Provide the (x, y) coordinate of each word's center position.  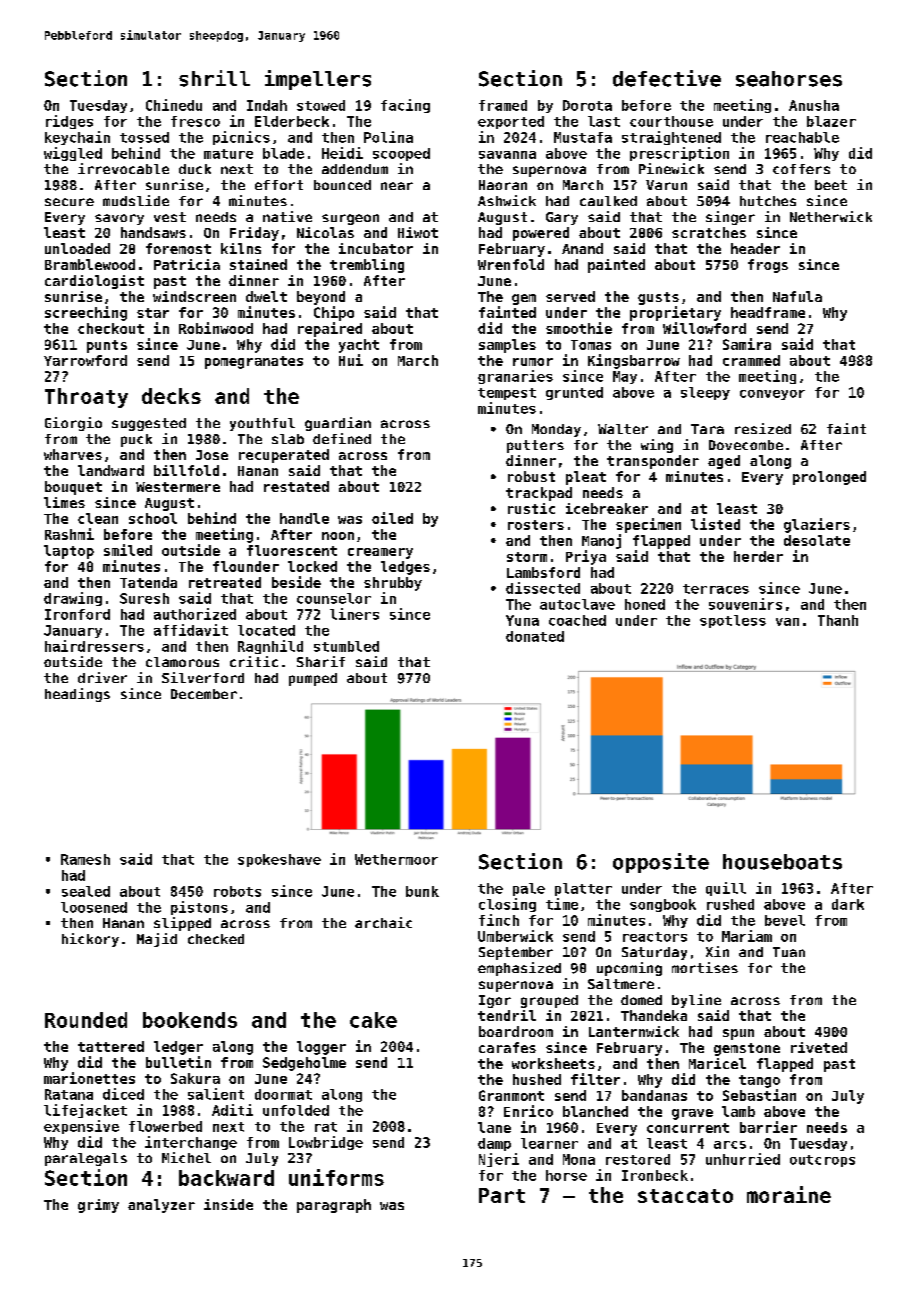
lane (494, 1127)
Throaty (86, 398)
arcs (730, 1145)
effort (279, 185)
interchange (191, 1143)
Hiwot (418, 232)
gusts (658, 298)
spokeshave (279, 860)
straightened (671, 138)
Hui (351, 360)
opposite (661, 863)
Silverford (203, 677)
